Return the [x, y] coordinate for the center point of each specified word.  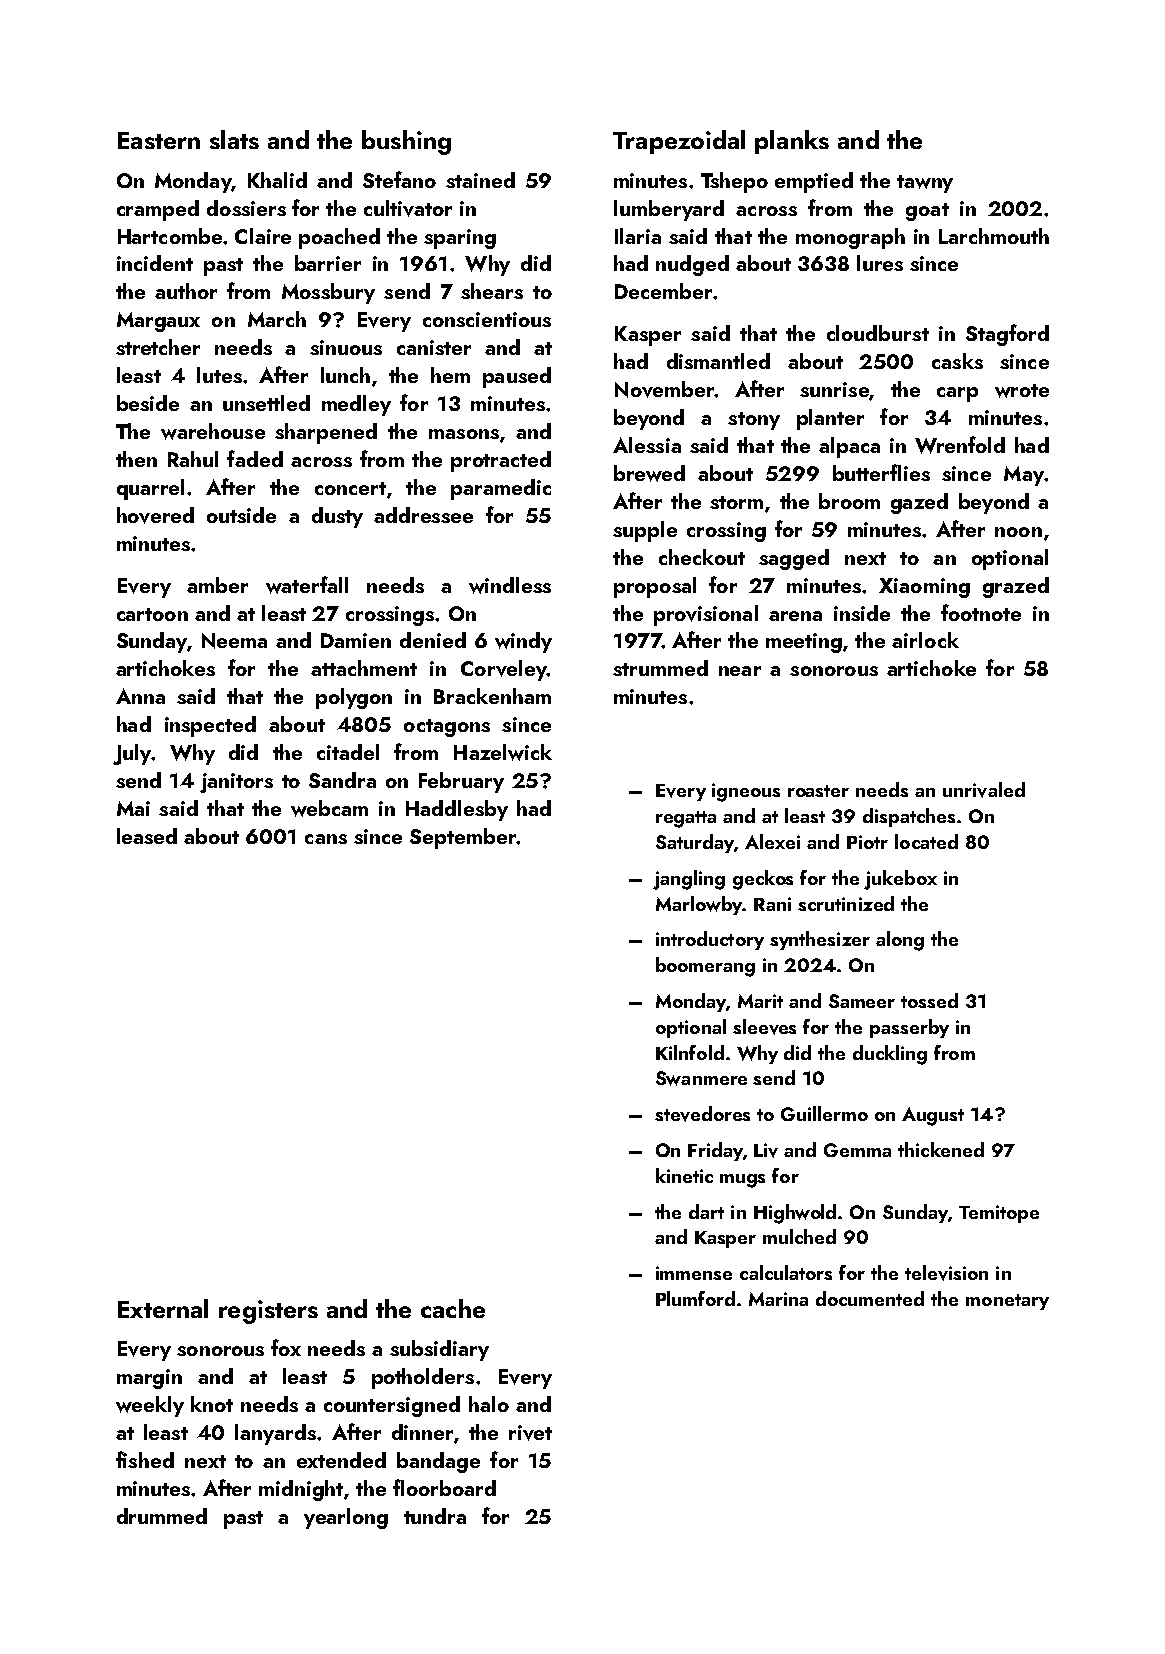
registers [268, 1312]
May [1024, 476]
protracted [501, 461]
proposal [655, 587]
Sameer [862, 1001]
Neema [234, 641]
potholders [423, 1378]
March [277, 319]
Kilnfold [690, 1052]
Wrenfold [960, 445]
